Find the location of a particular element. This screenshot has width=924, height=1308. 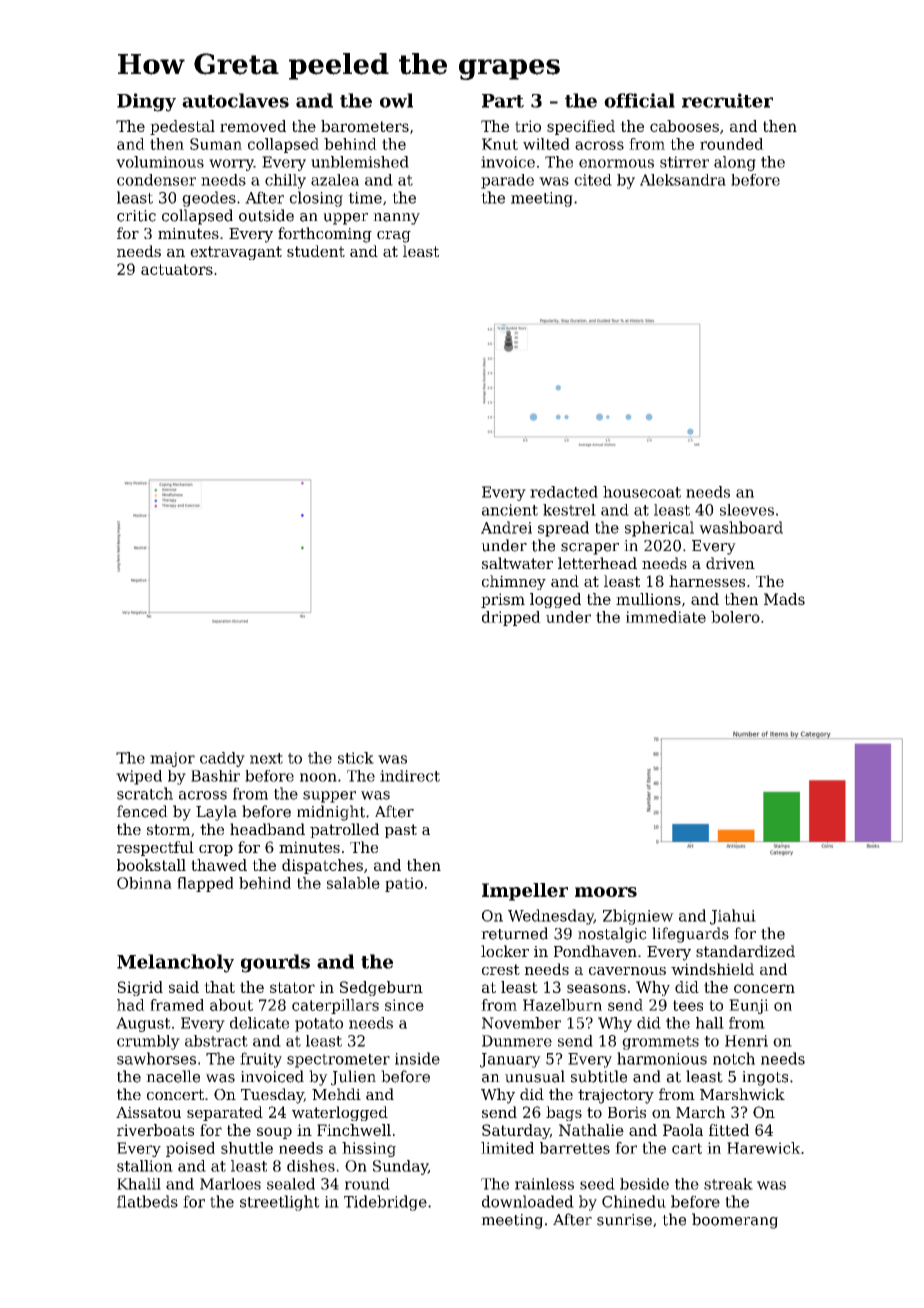

worry is located at coordinates (231, 165).
